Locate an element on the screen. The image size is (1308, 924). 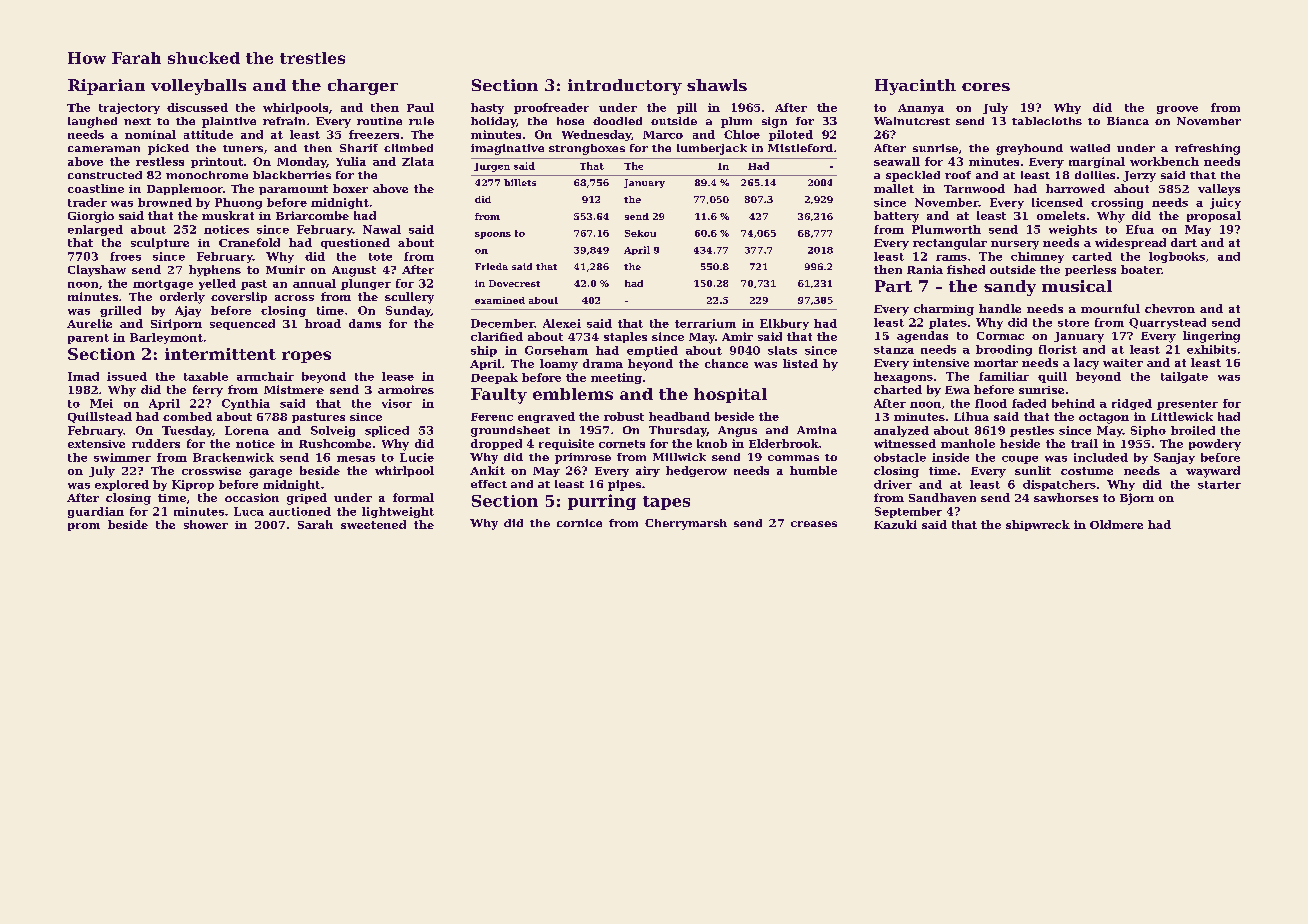
Rania is located at coordinates (925, 269).
